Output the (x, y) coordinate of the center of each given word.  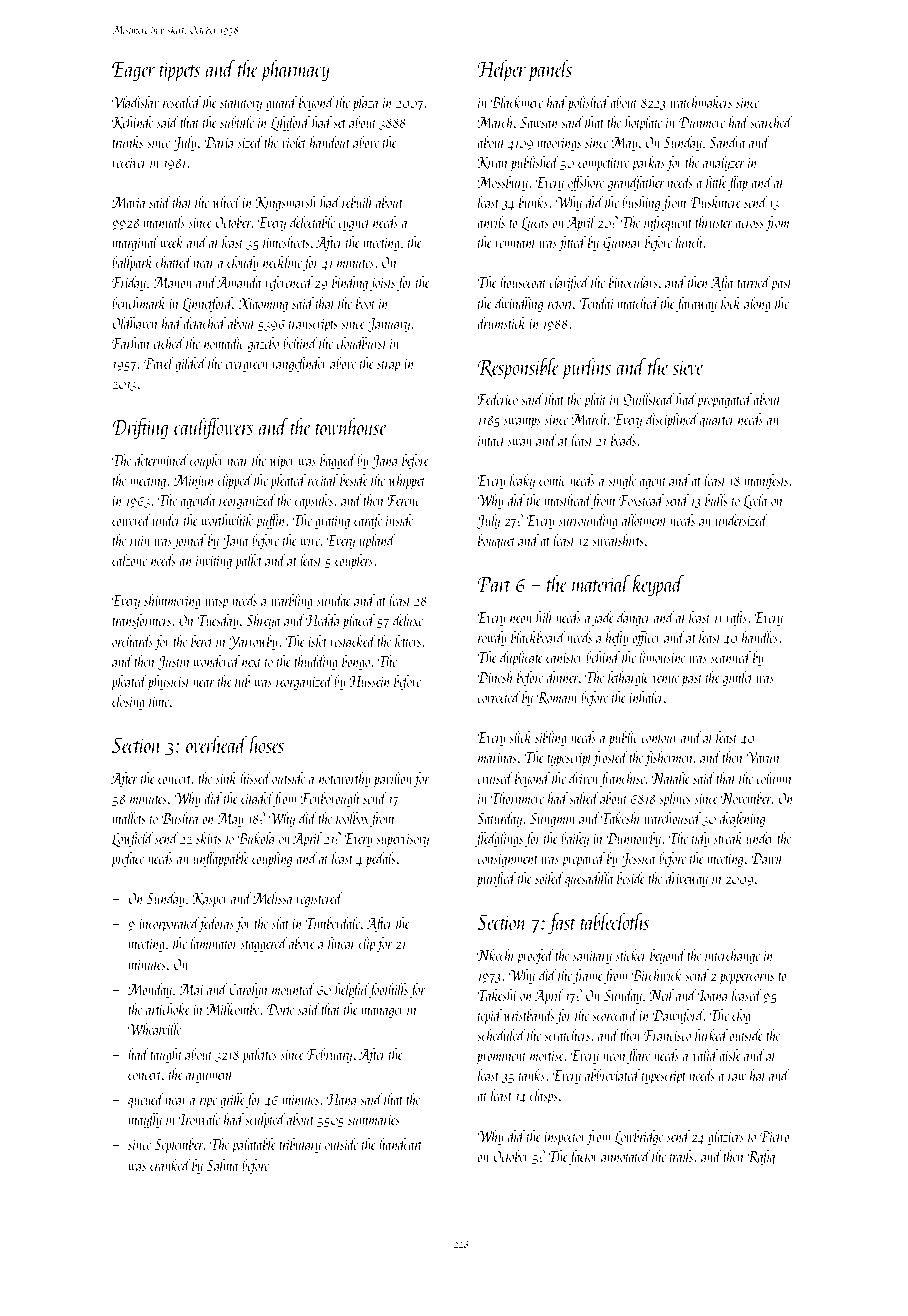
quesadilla (589, 880)
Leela (755, 501)
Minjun (193, 482)
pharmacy (295, 70)
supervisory (402, 840)
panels (550, 70)
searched (771, 122)
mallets (129, 818)
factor (583, 1157)
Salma (222, 1165)
